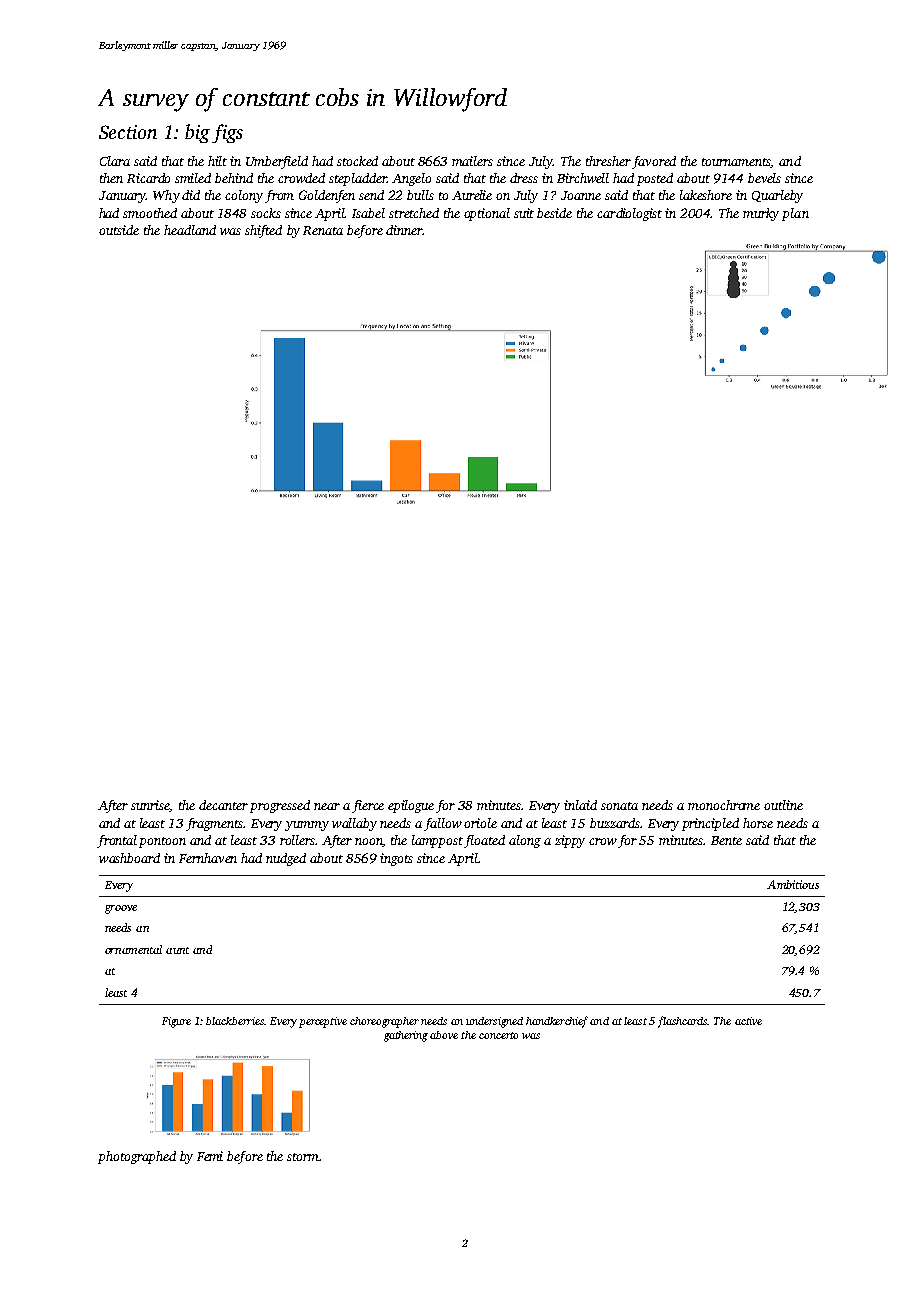 Image resolution: width=924 pixels, height=1308 pixels. Describe the element at coordinates (368, 806) in the image. I see `fierce` at that location.
